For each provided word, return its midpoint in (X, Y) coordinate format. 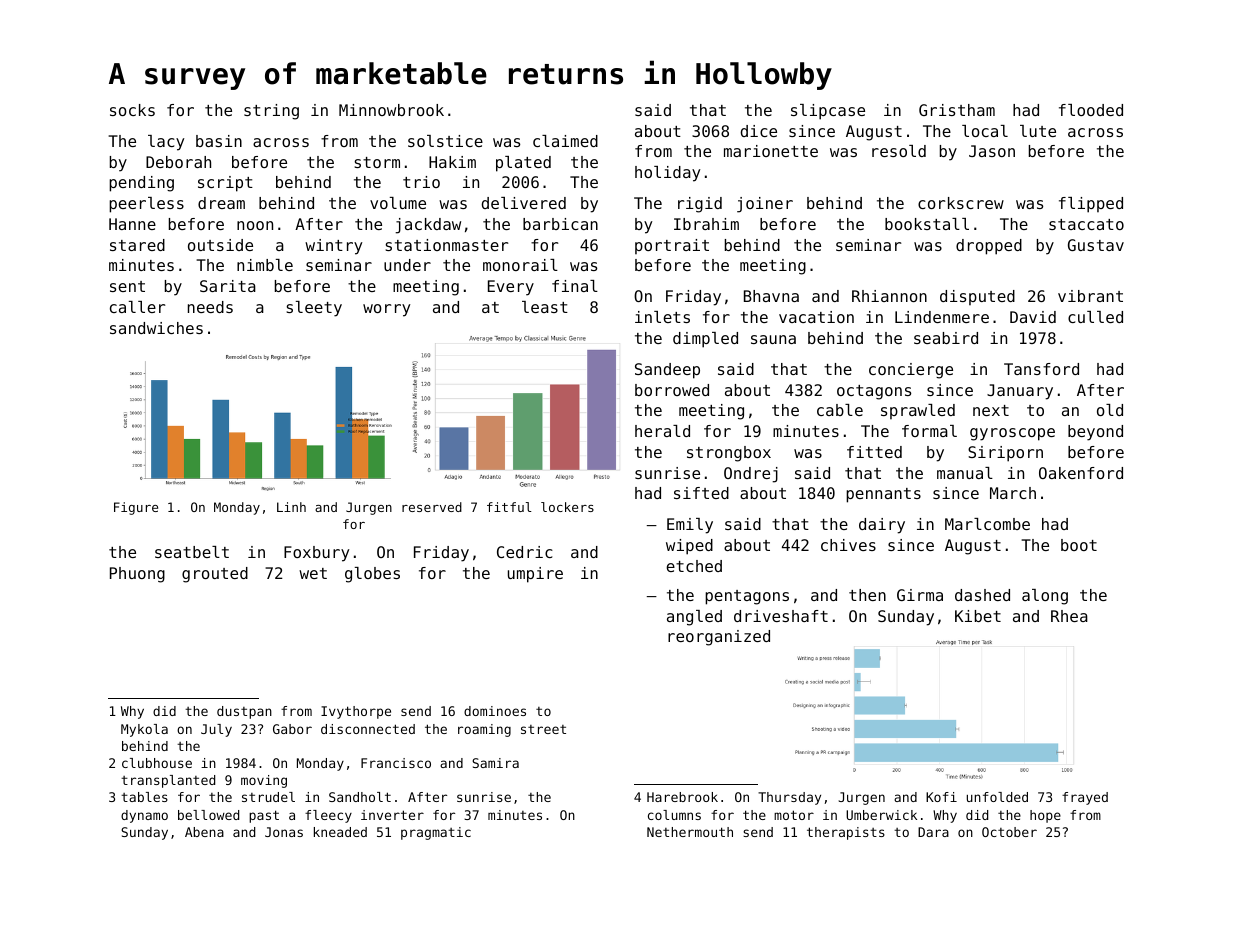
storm (377, 162)
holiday (667, 174)
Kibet (978, 616)
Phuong (137, 575)
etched (694, 566)
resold (899, 151)
